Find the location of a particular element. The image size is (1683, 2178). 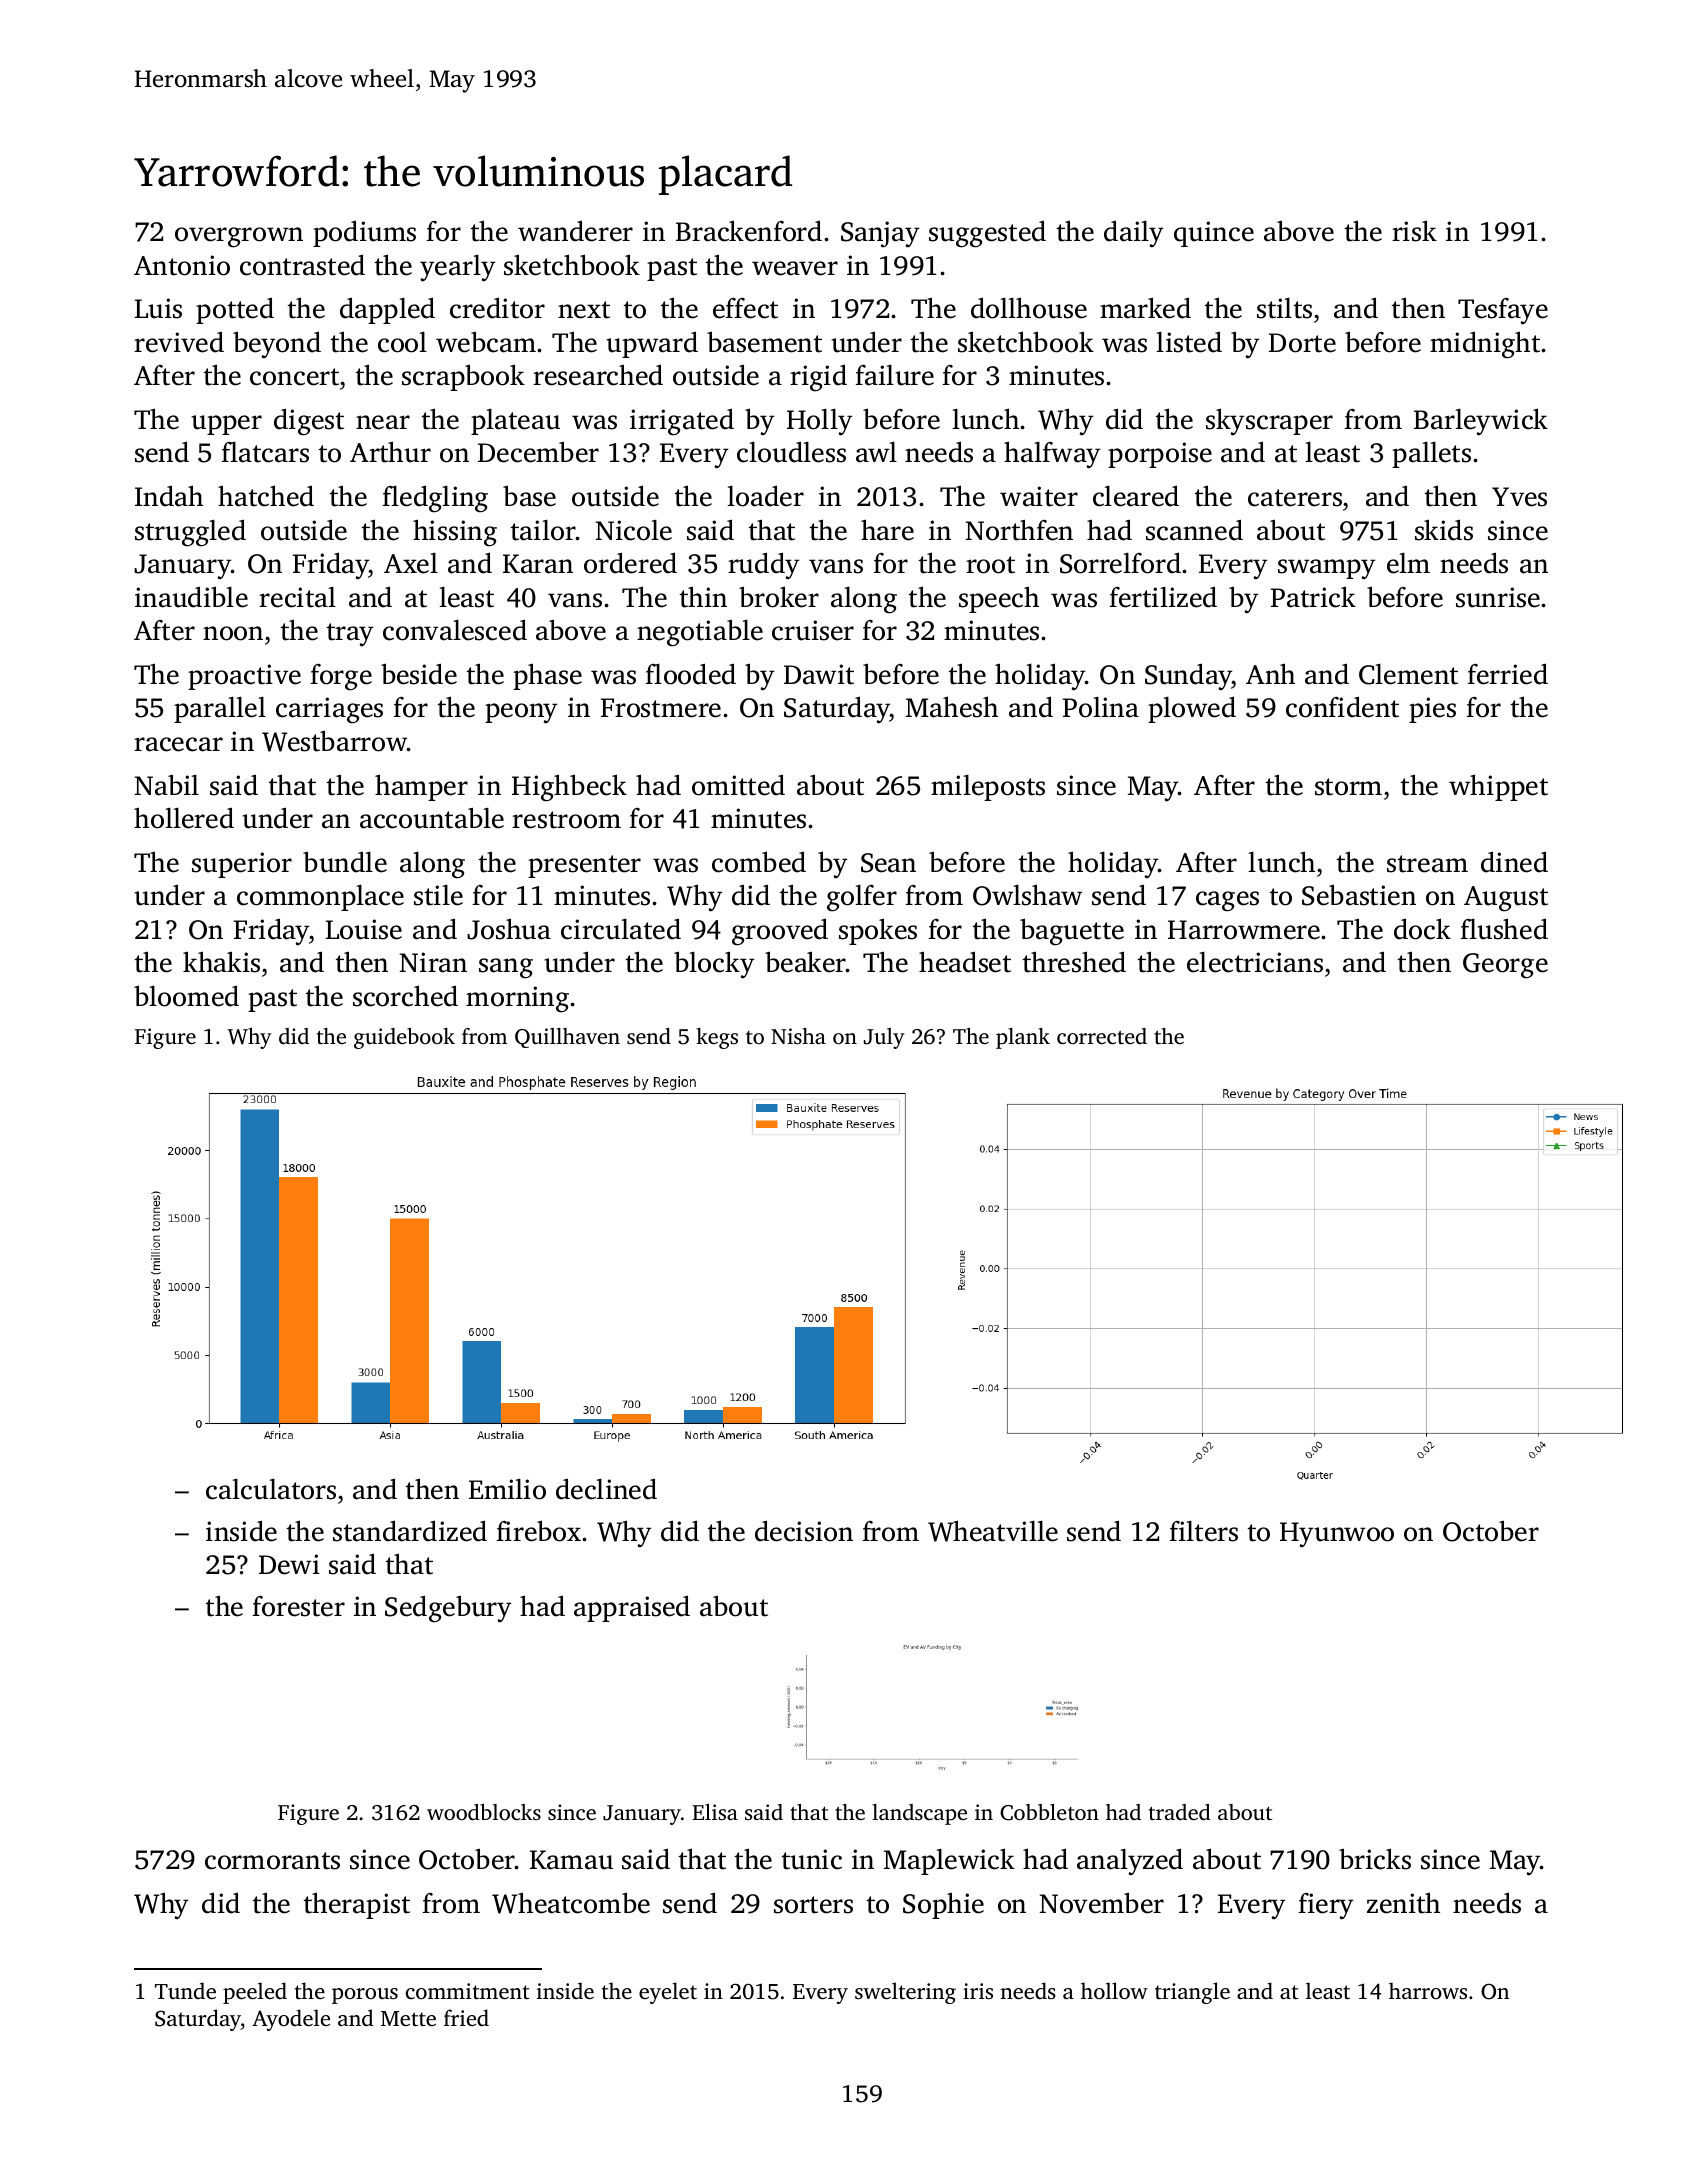

traded is located at coordinates (1180, 1812).
